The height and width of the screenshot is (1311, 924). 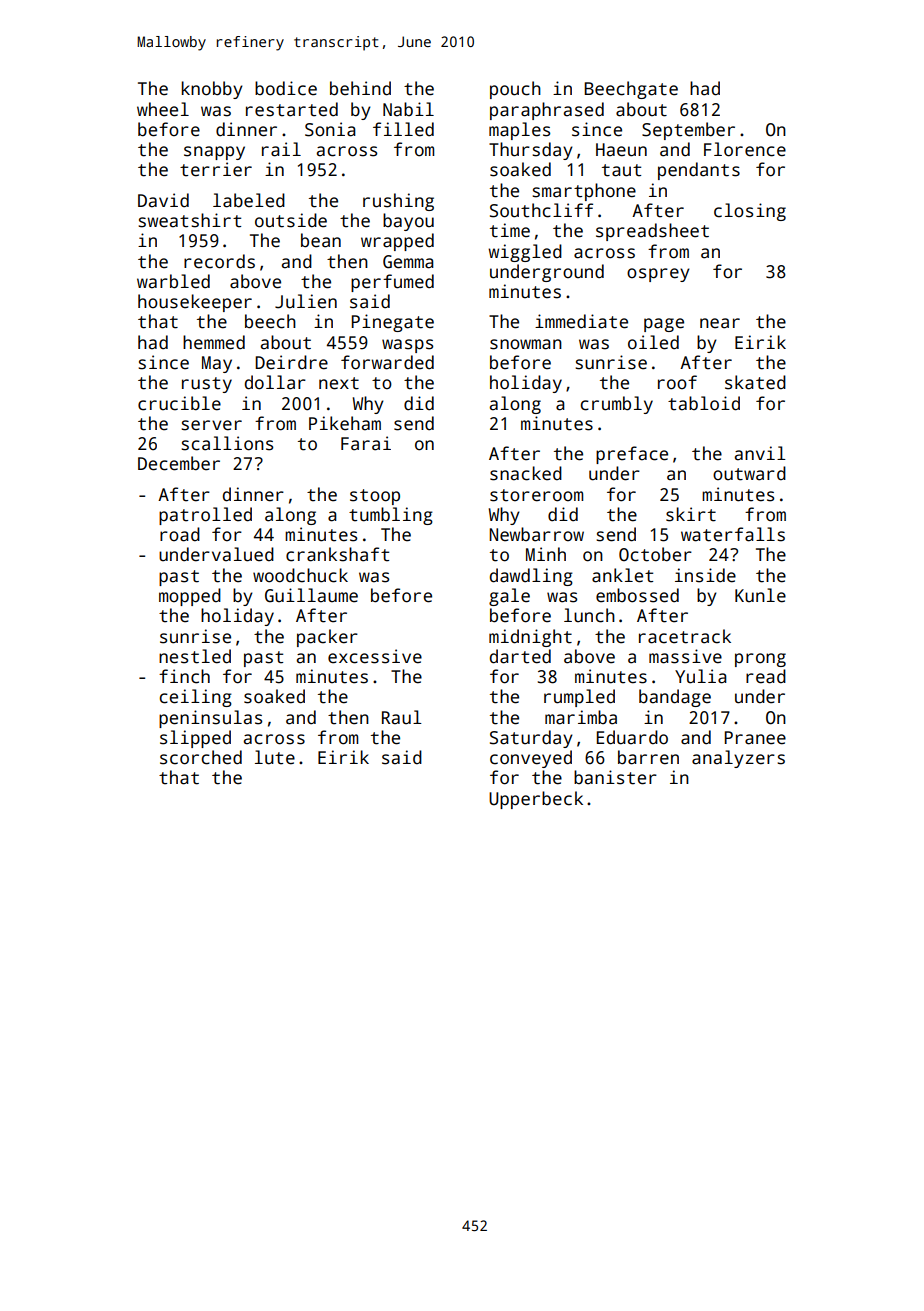 What do you see at coordinates (179, 403) in the screenshot?
I see `crucible` at bounding box center [179, 403].
